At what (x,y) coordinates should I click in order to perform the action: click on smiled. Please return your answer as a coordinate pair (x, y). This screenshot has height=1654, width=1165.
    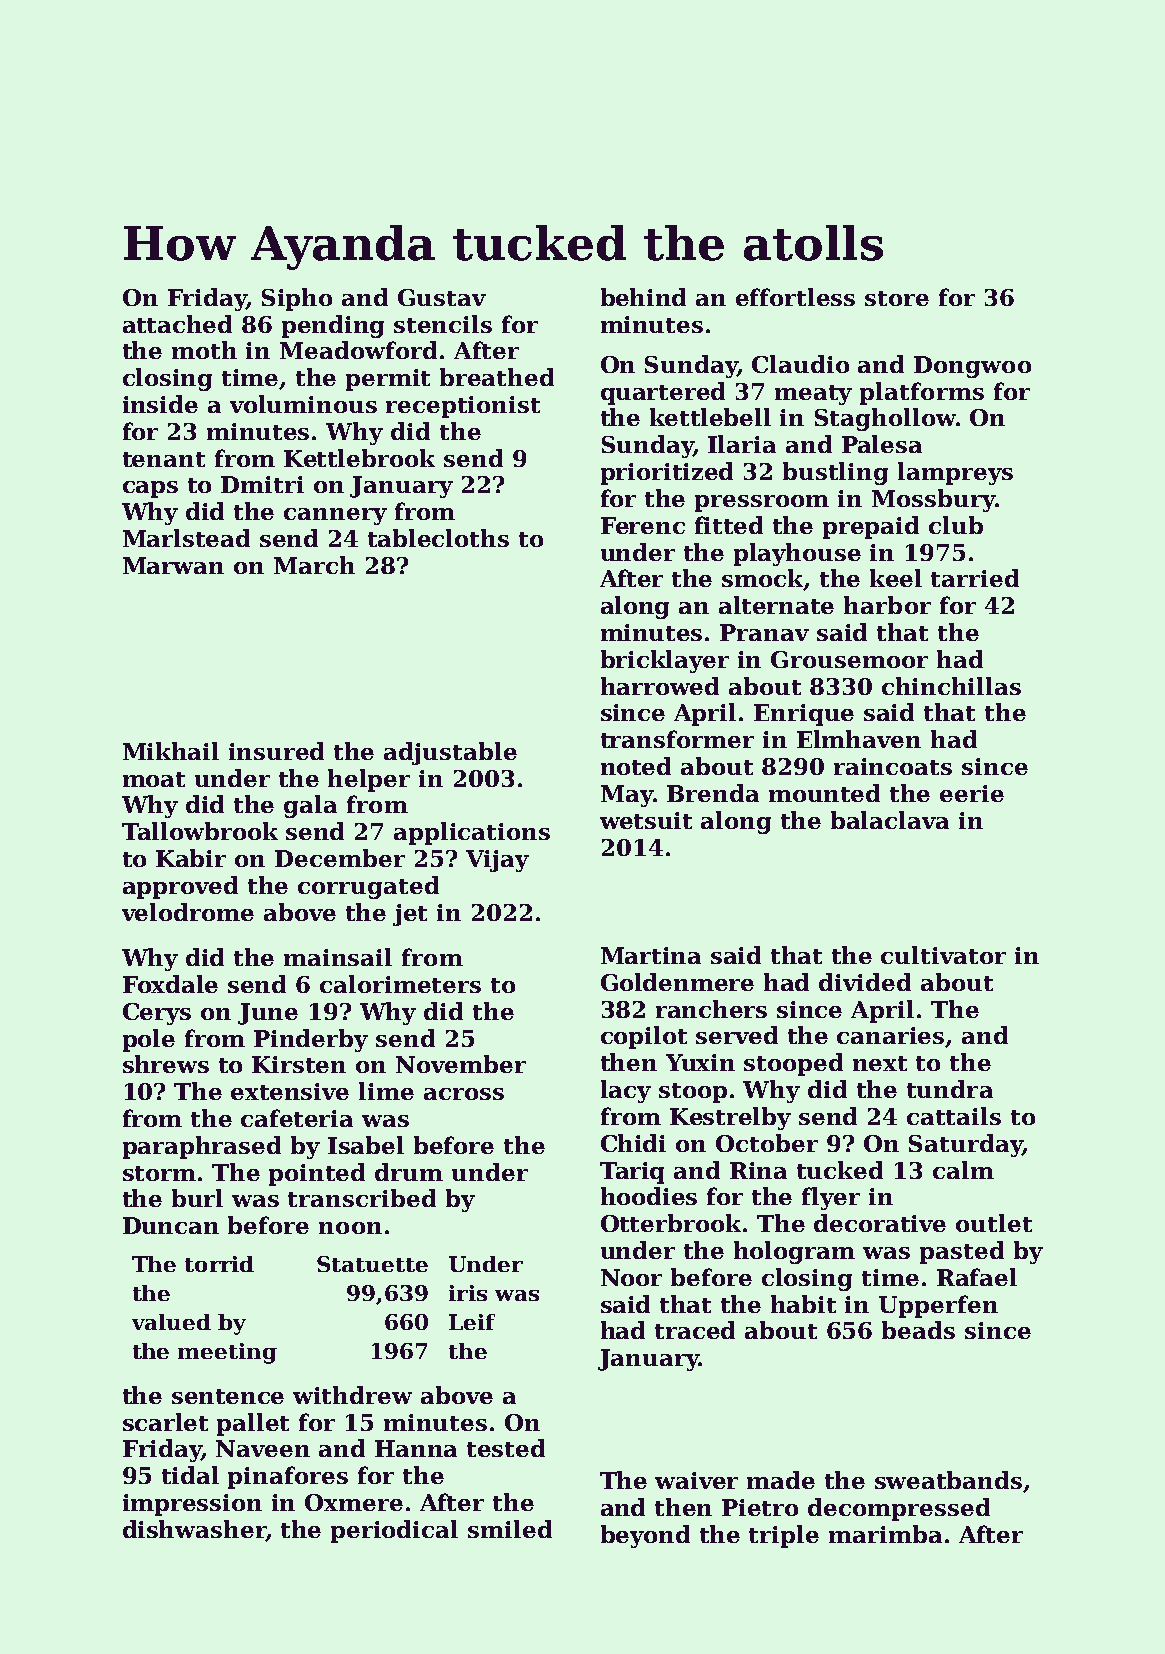
    Looking at the image, I should click on (510, 1529).
